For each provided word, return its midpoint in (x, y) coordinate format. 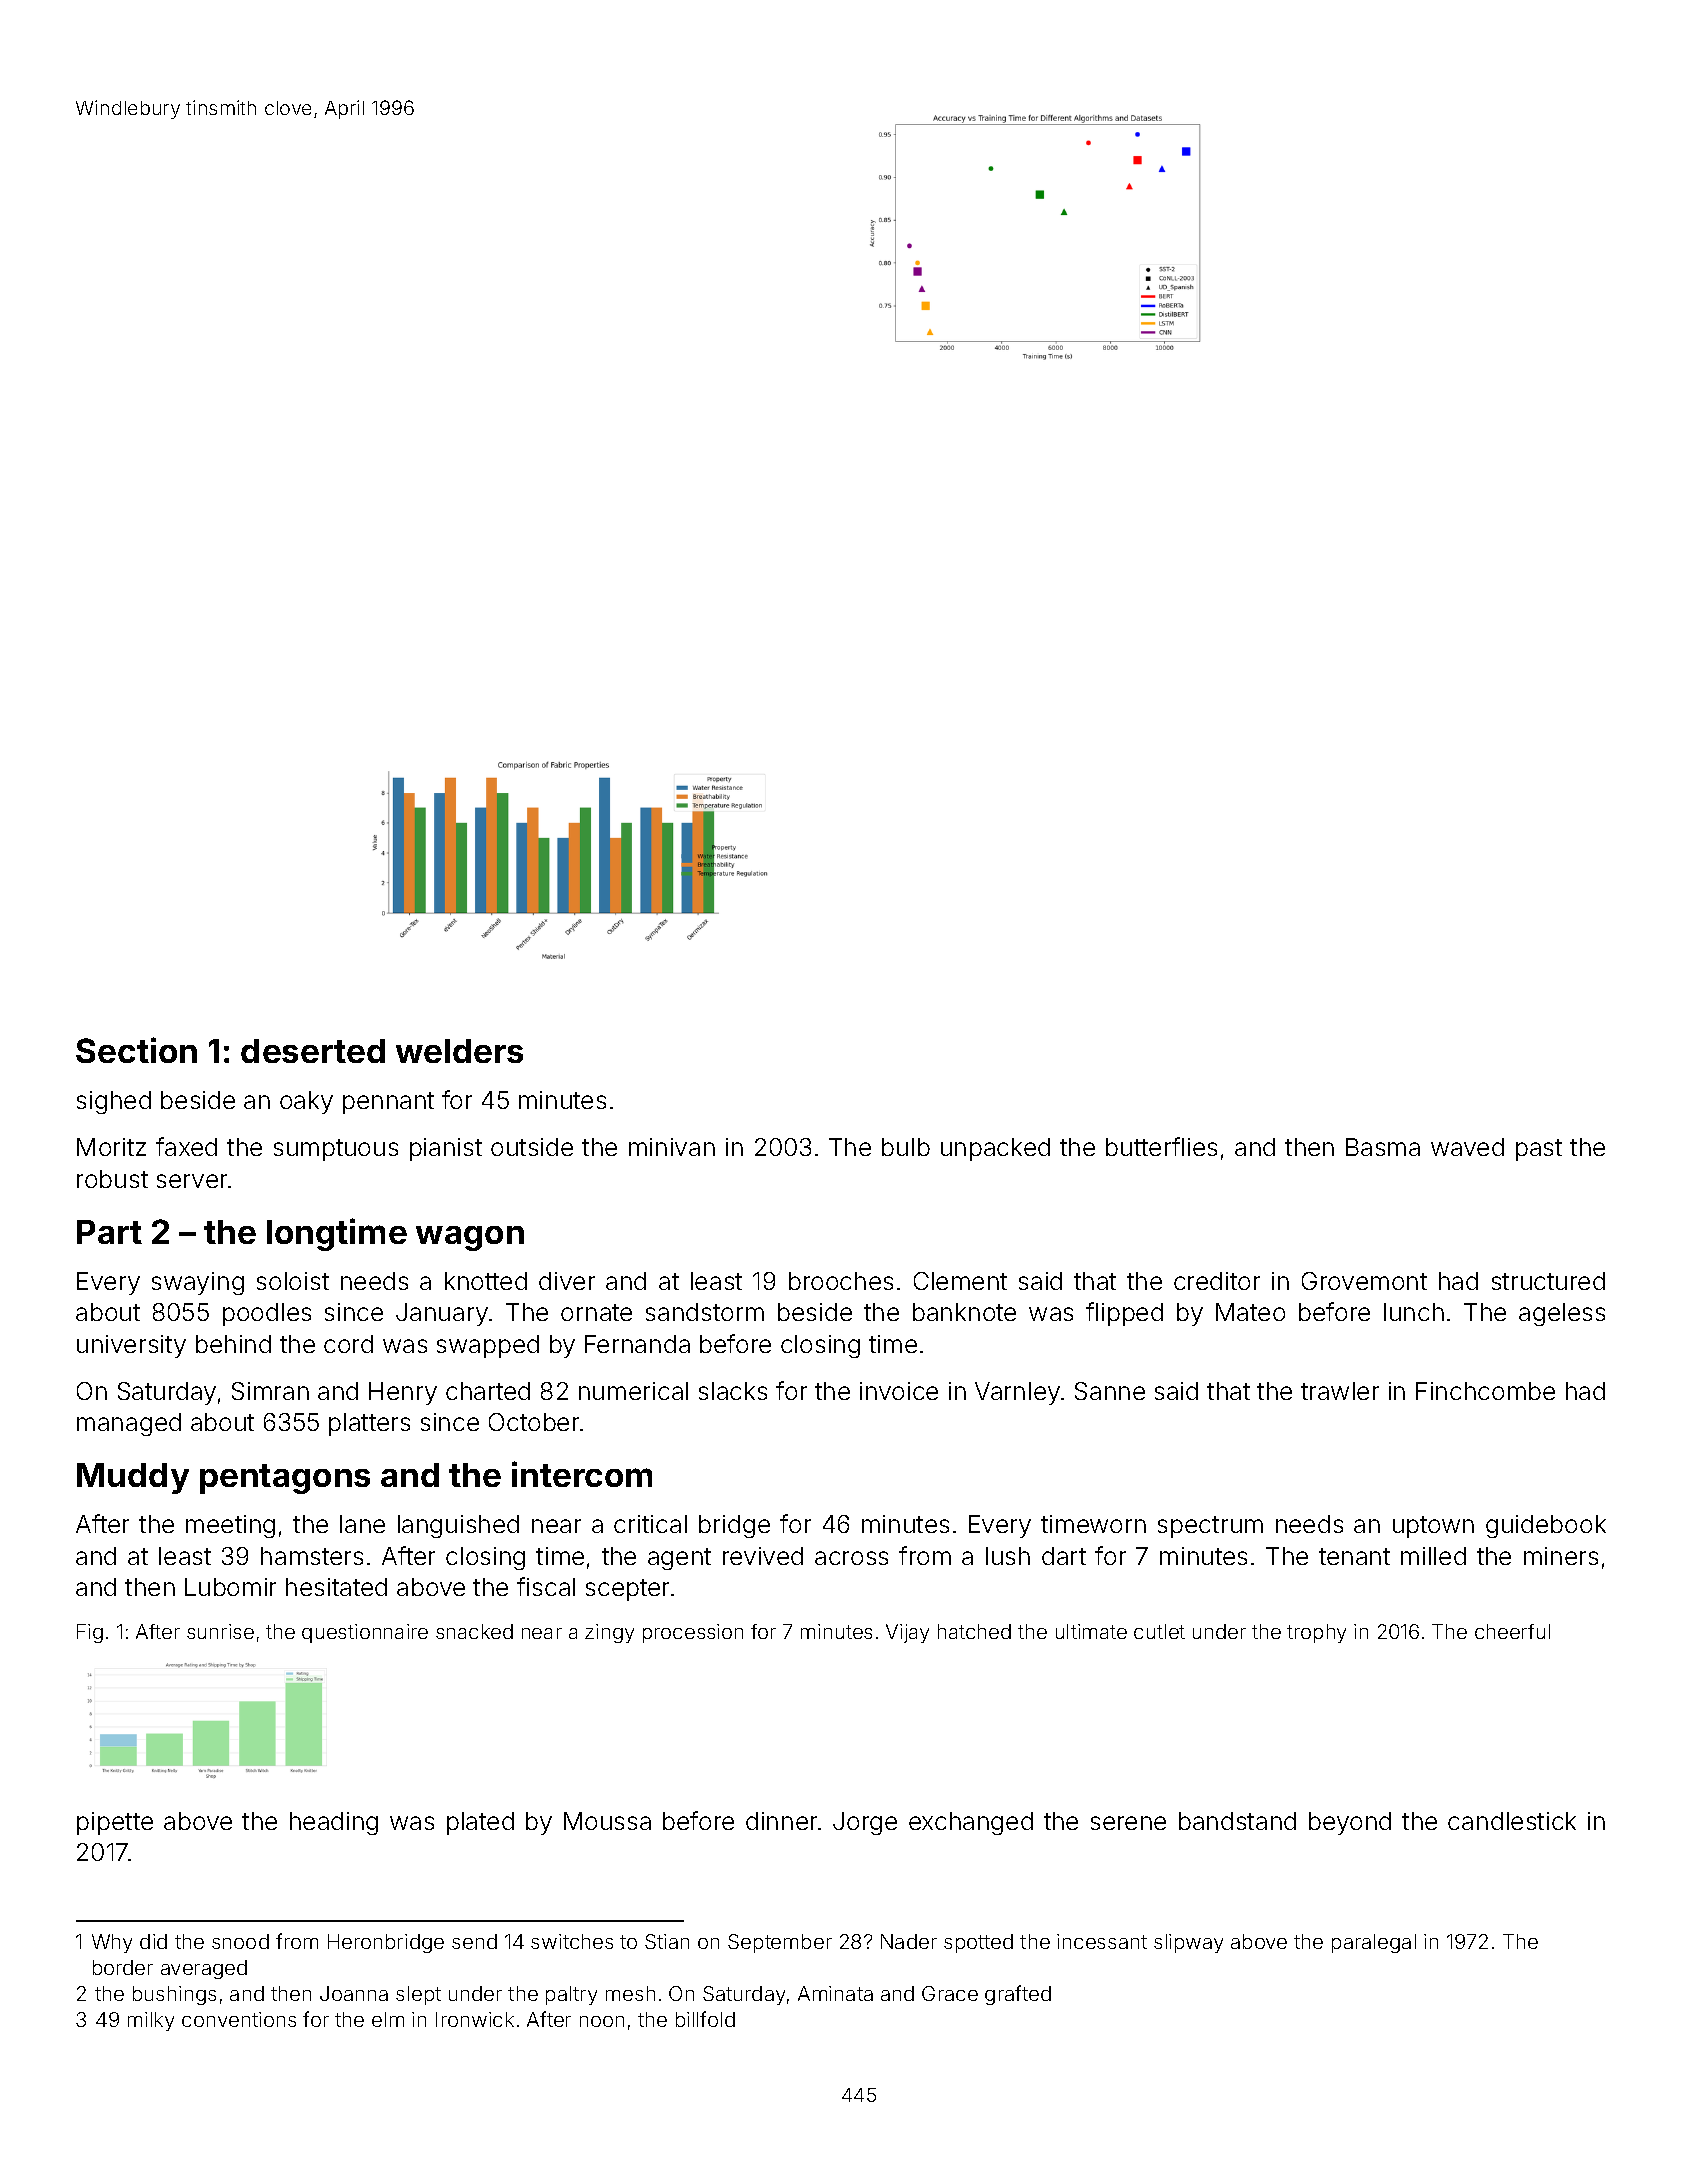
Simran (270, 1391)
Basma (1383, 1147)
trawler (1340, 1391)
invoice (899, 1391)
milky (151, 2021)
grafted (1018, 1995)
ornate (596, 1312)
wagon (470, 1238)
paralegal (1374, 1943)
